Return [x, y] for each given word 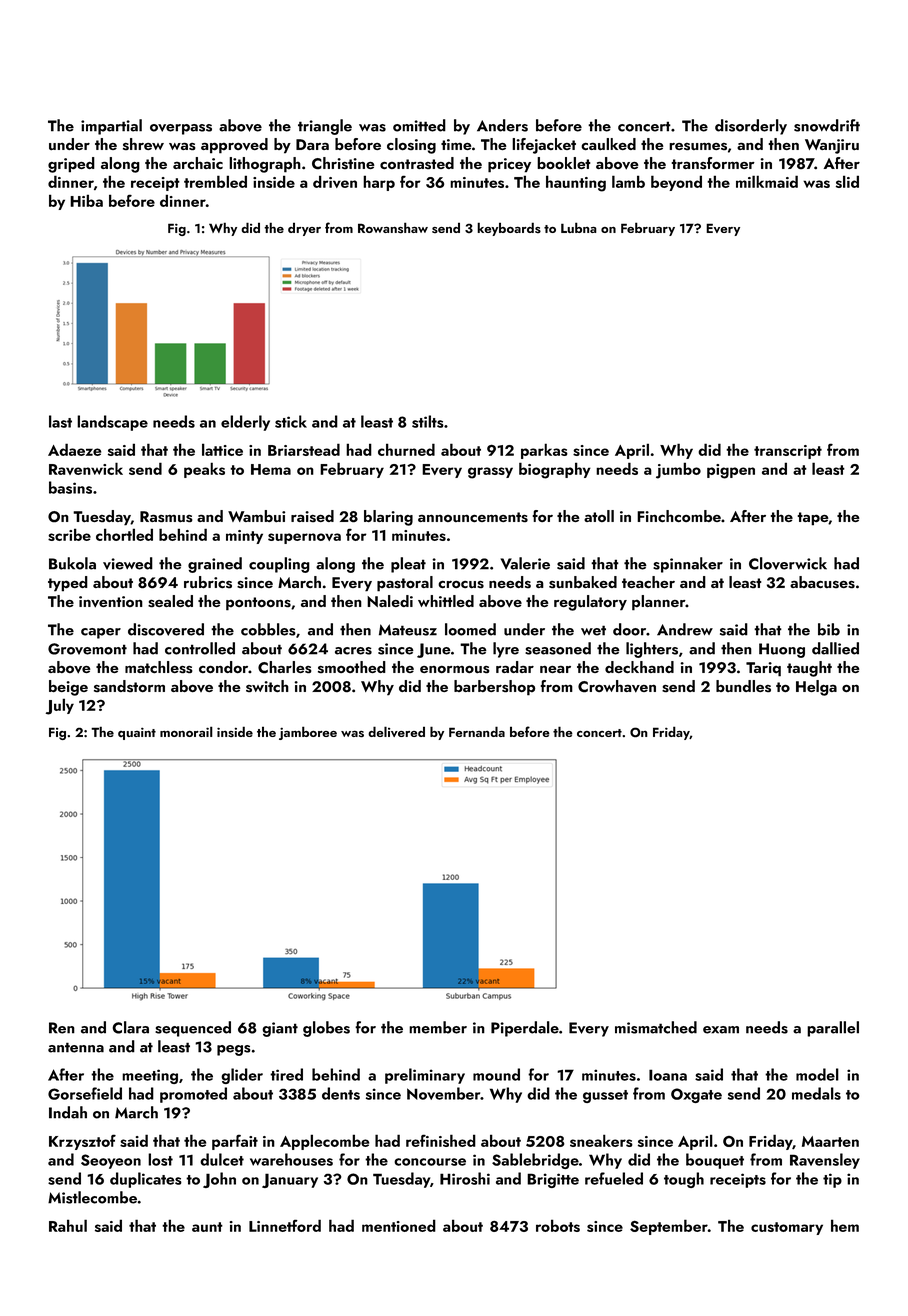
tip [832, 1180]
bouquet [715, 1161]
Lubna [579, 227]
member [438, 1027]
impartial [111, 127]
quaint [137, 734]
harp [379, 183]
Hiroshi [465, 1178]
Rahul [68, 1225]
